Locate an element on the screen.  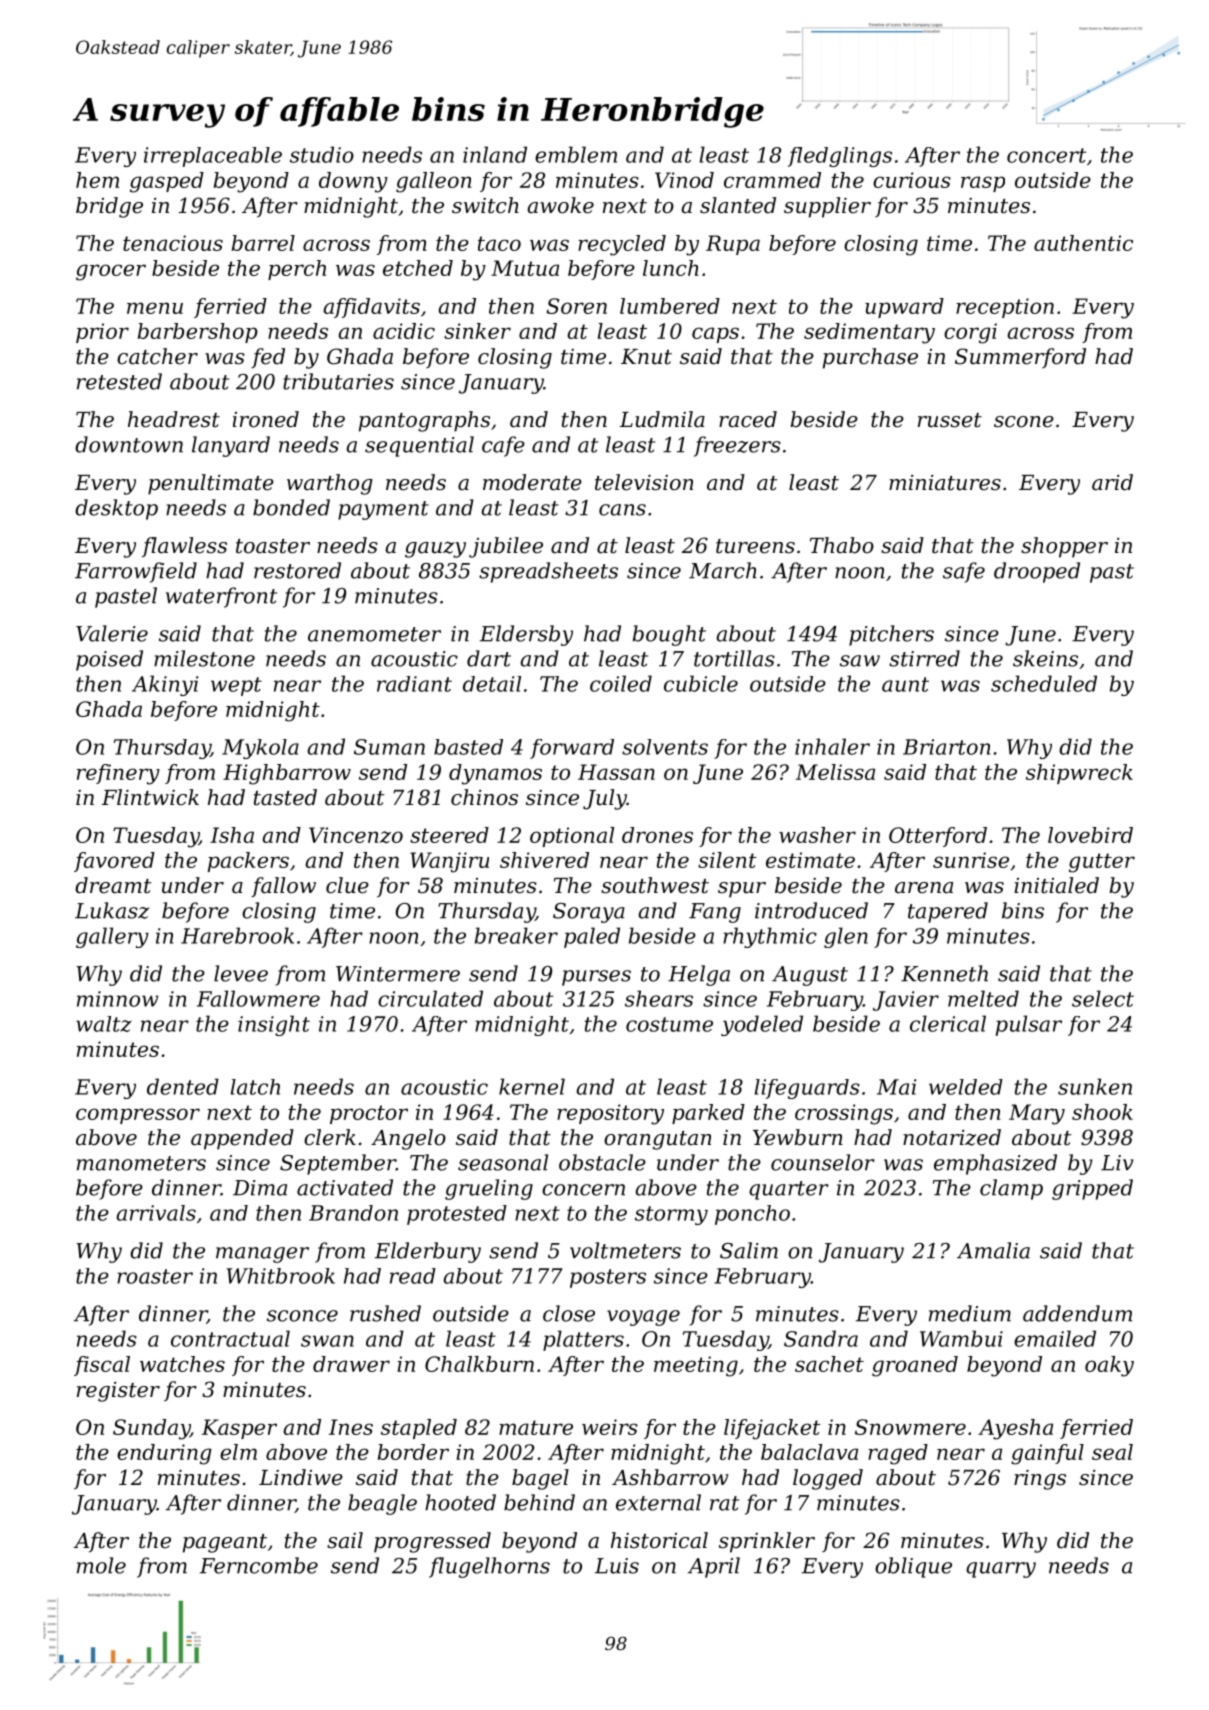
Chalkburn is located at coordinates (479, 1364).
